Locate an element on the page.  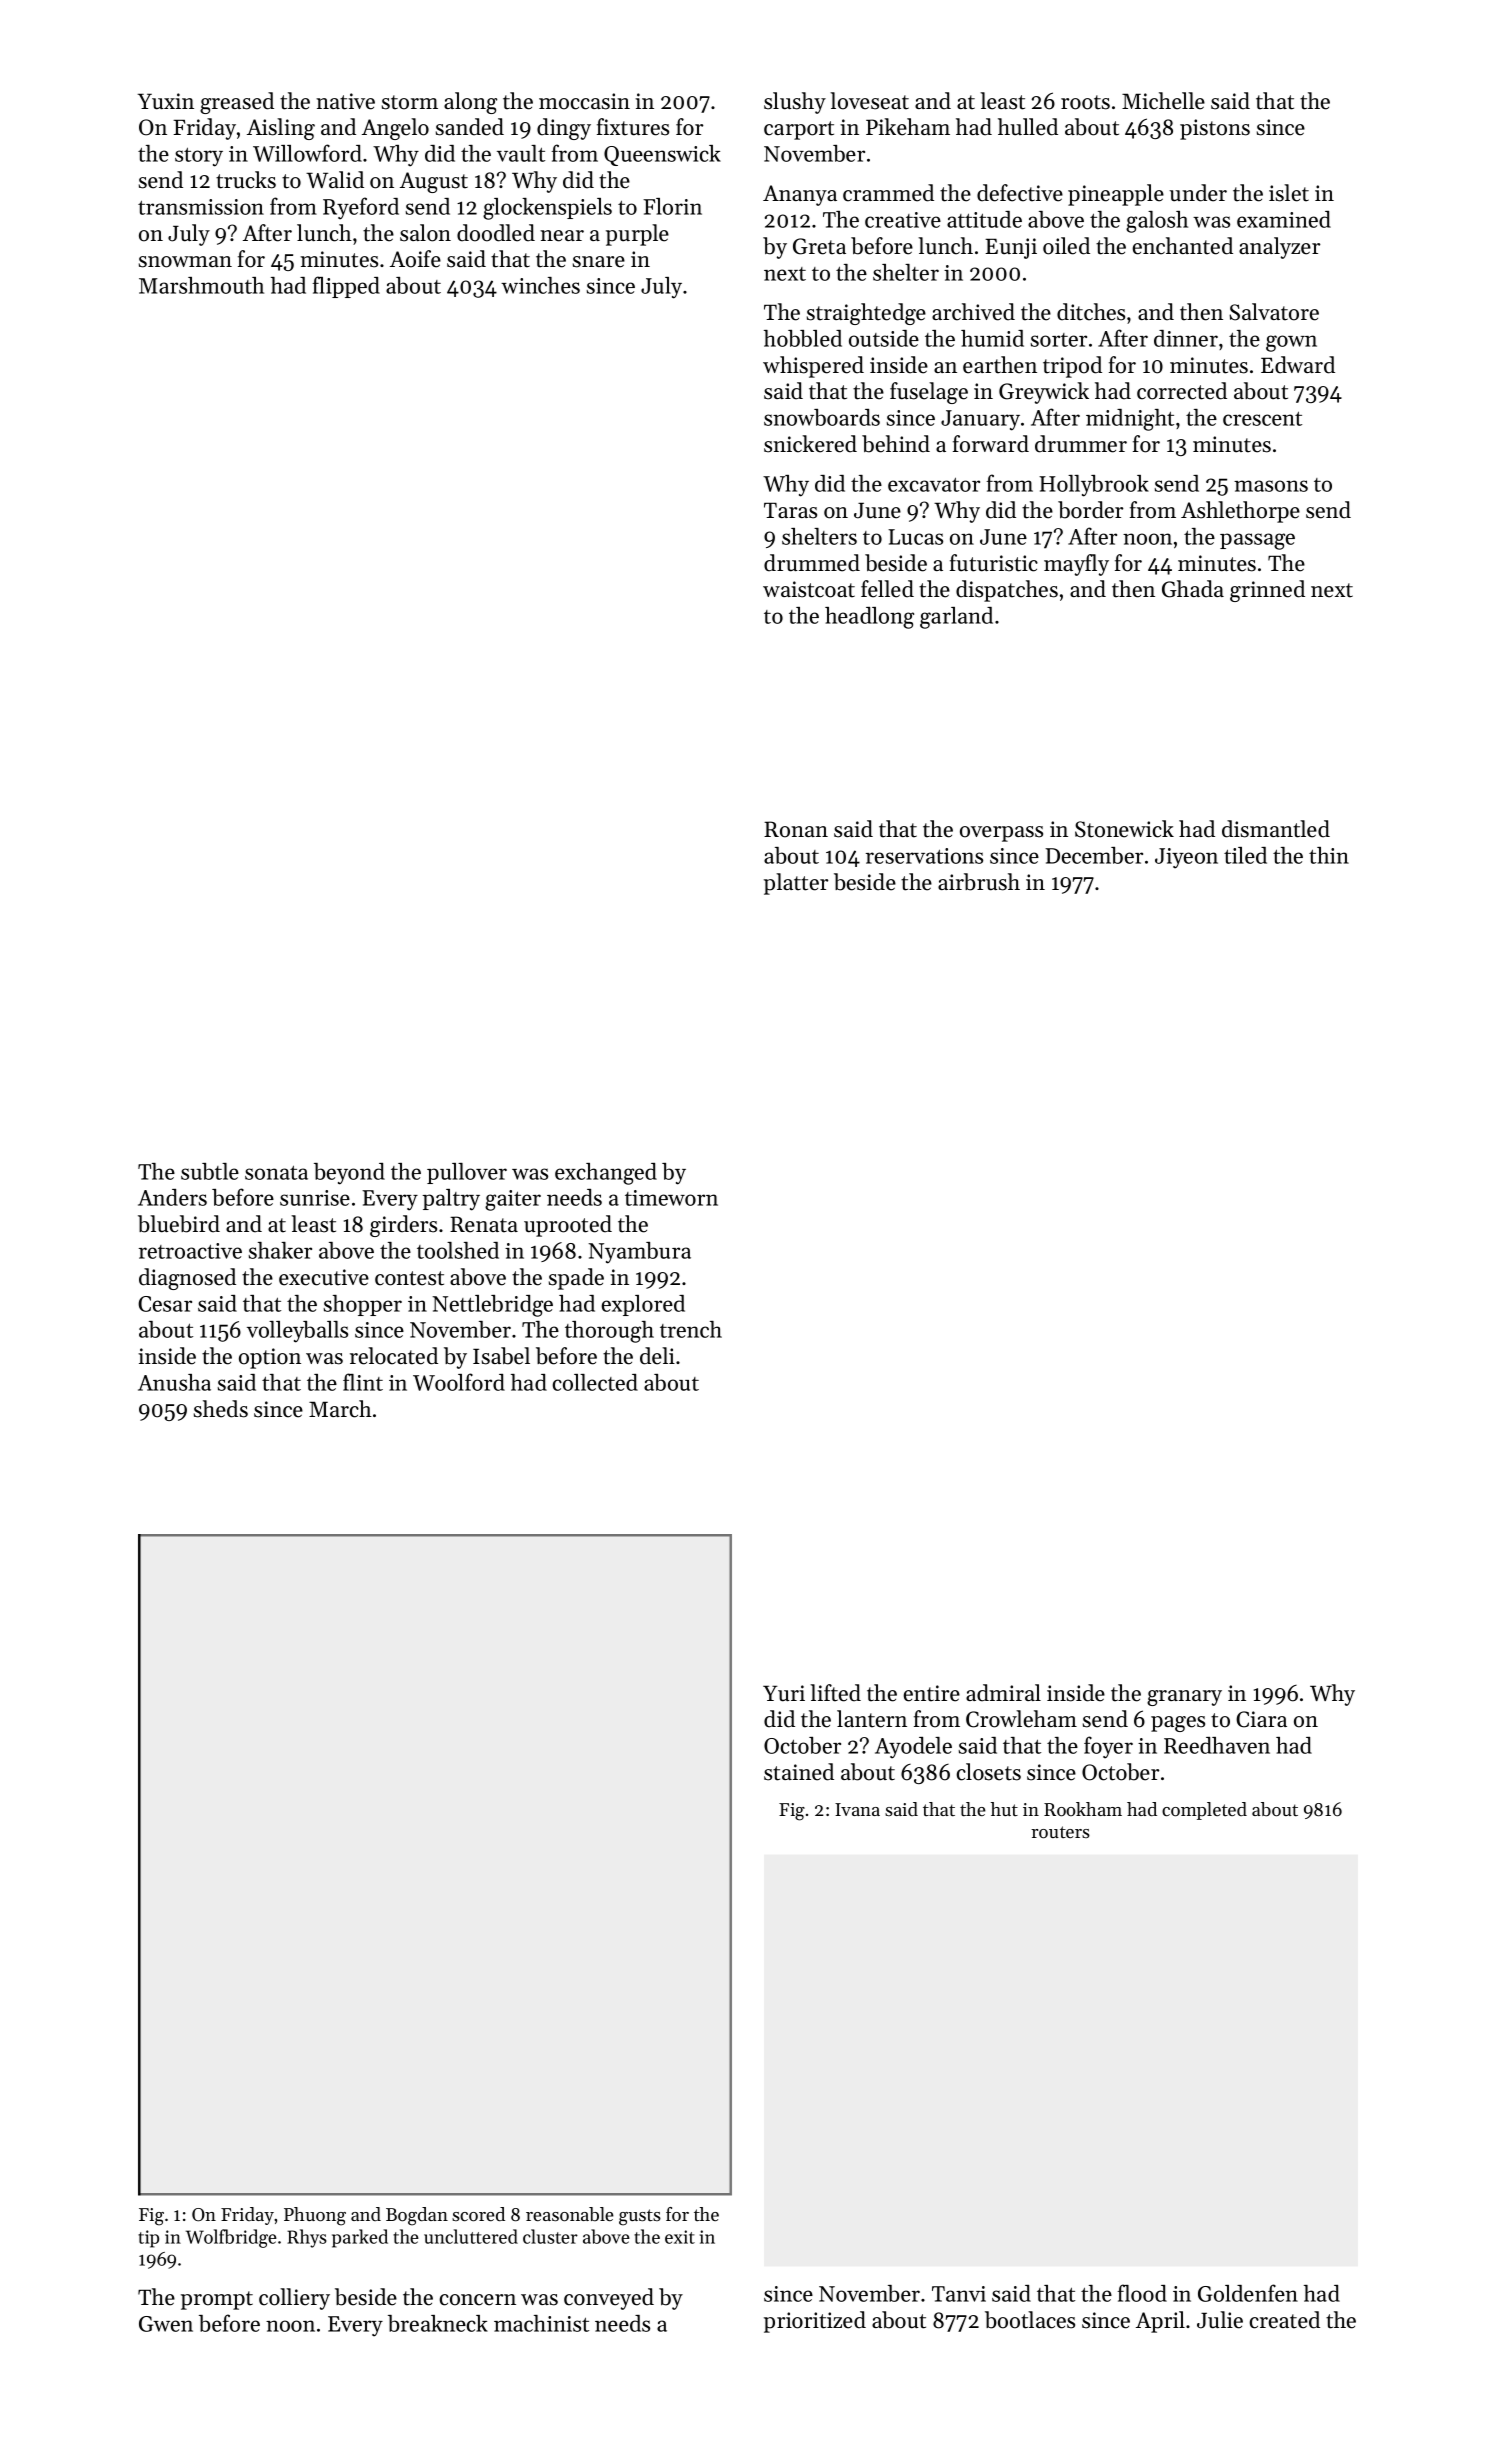
colliery is located at coordinates (294, 2299).
